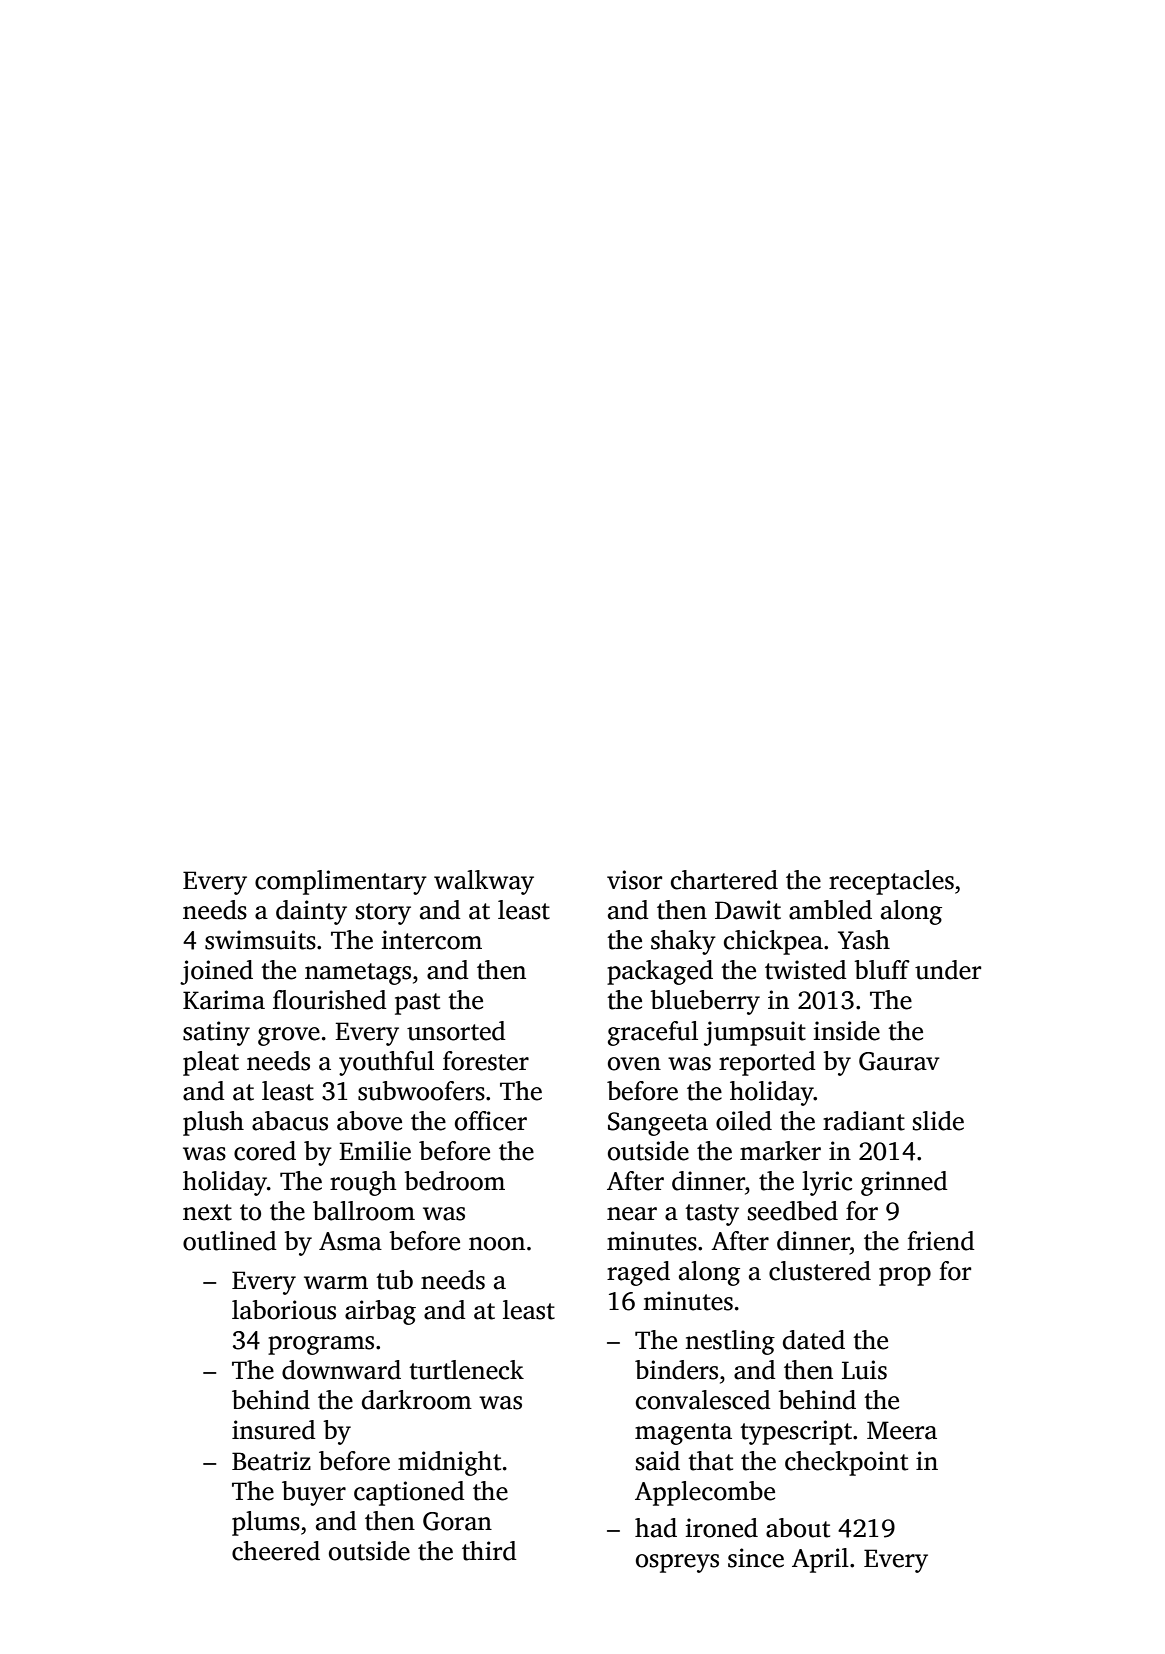 Image resolution: width=1165 pixels, height=1654 pixels. I want to click on officer, so click(491, 1121).
